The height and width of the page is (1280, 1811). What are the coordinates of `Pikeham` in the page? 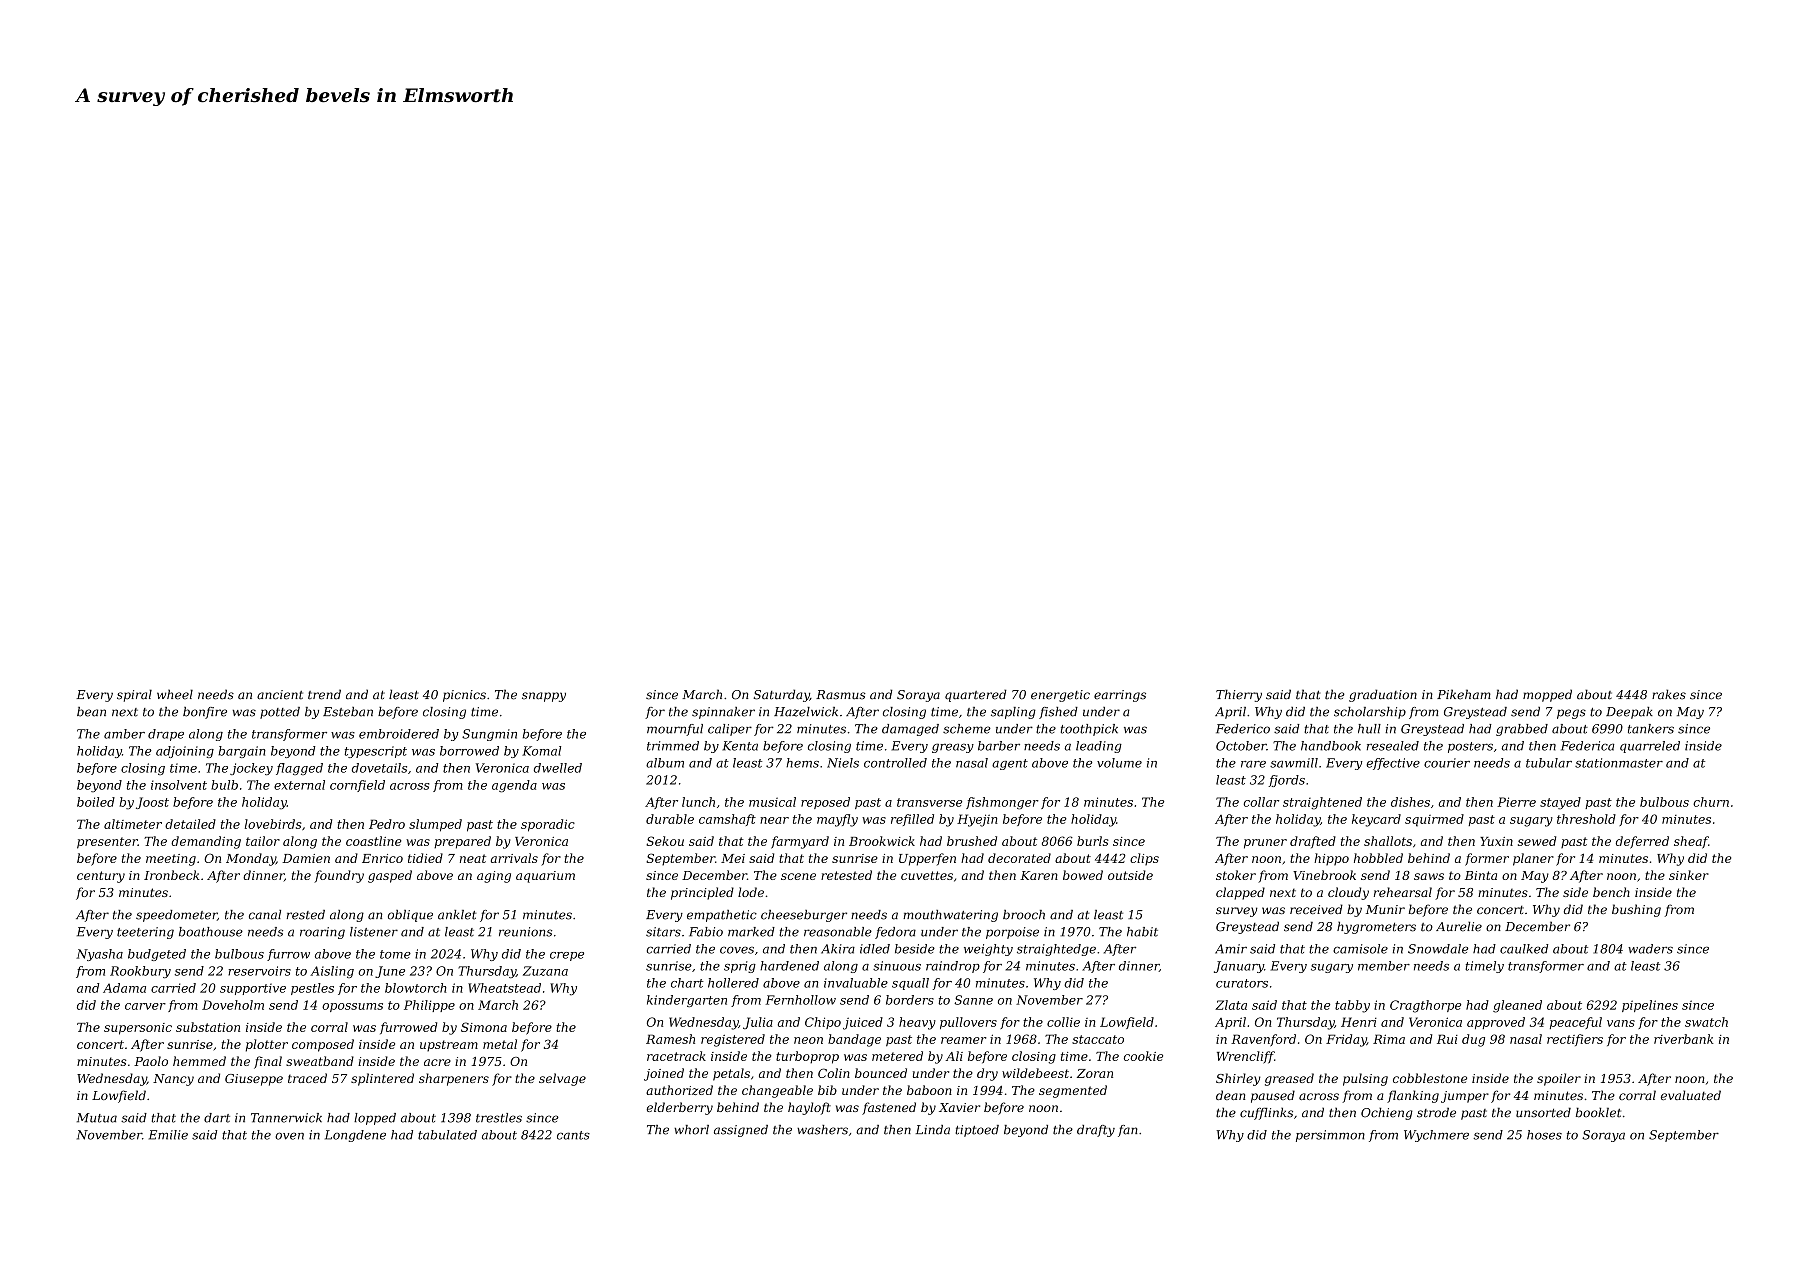 It's located at (1464, 694).
